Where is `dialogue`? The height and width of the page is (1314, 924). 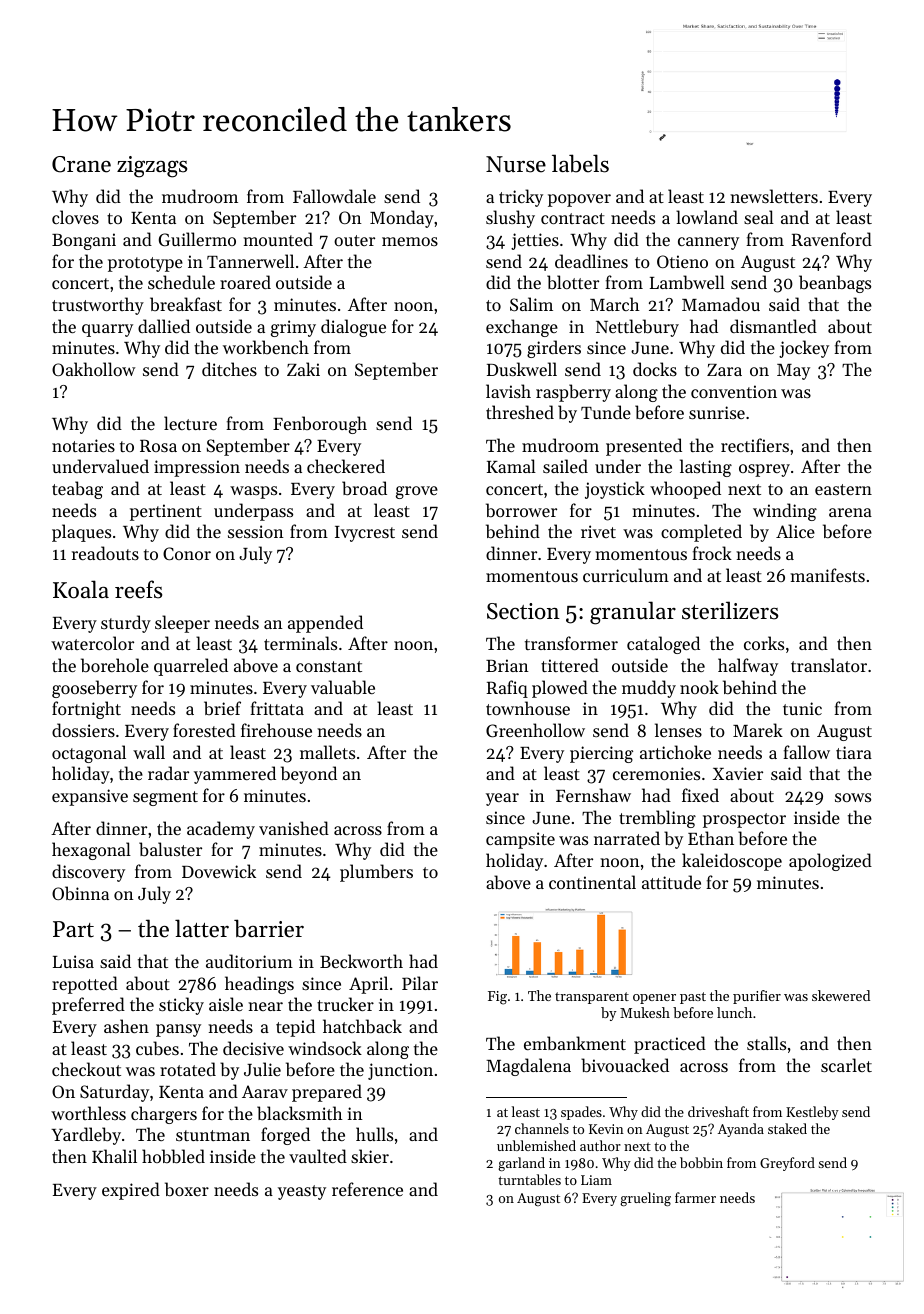
dialogue is located at coordinates (353, 328).
